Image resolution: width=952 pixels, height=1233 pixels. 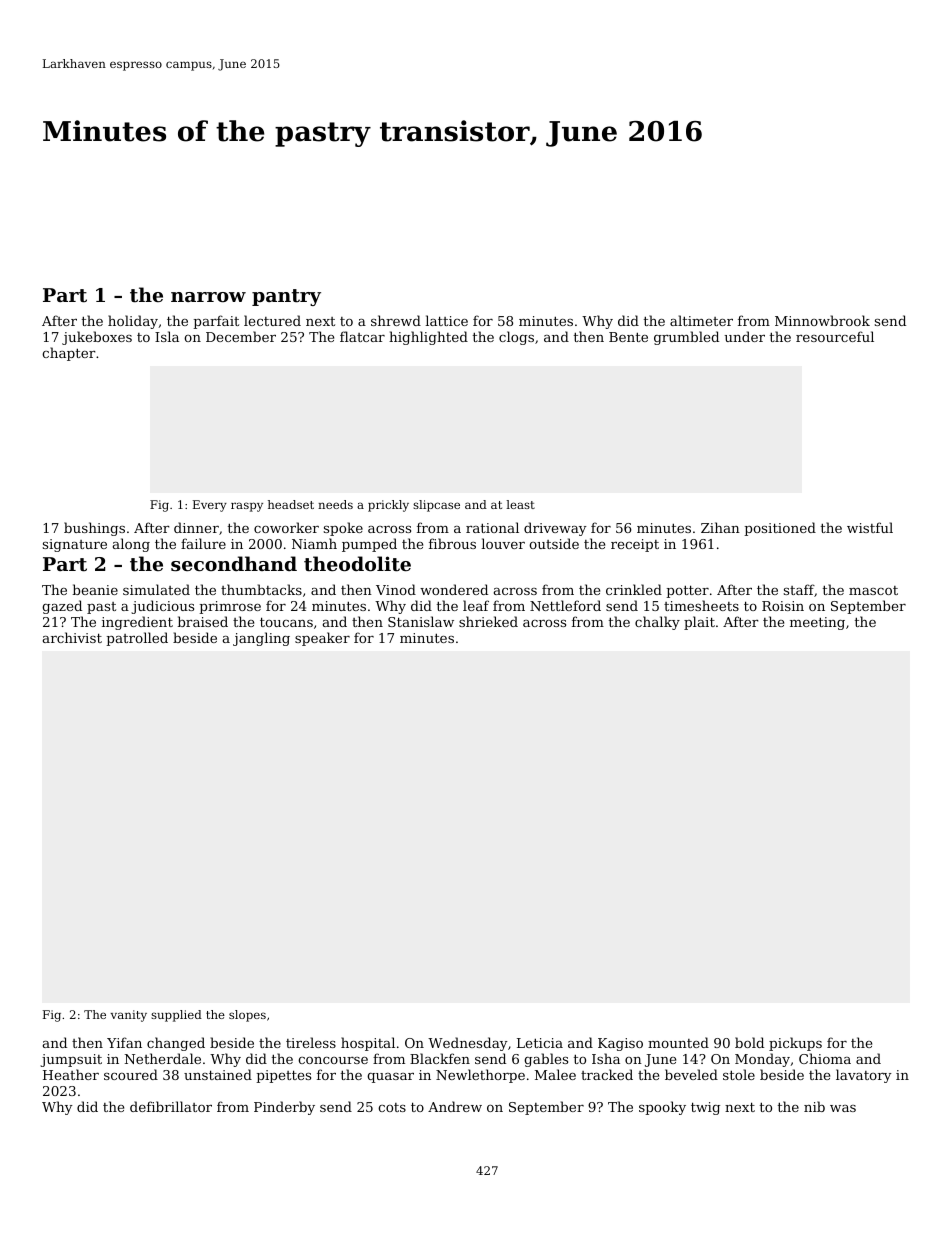 What do you see at coordinates (817, 623) in the image?
I see `meeting` at bounding box center [817, 623].
